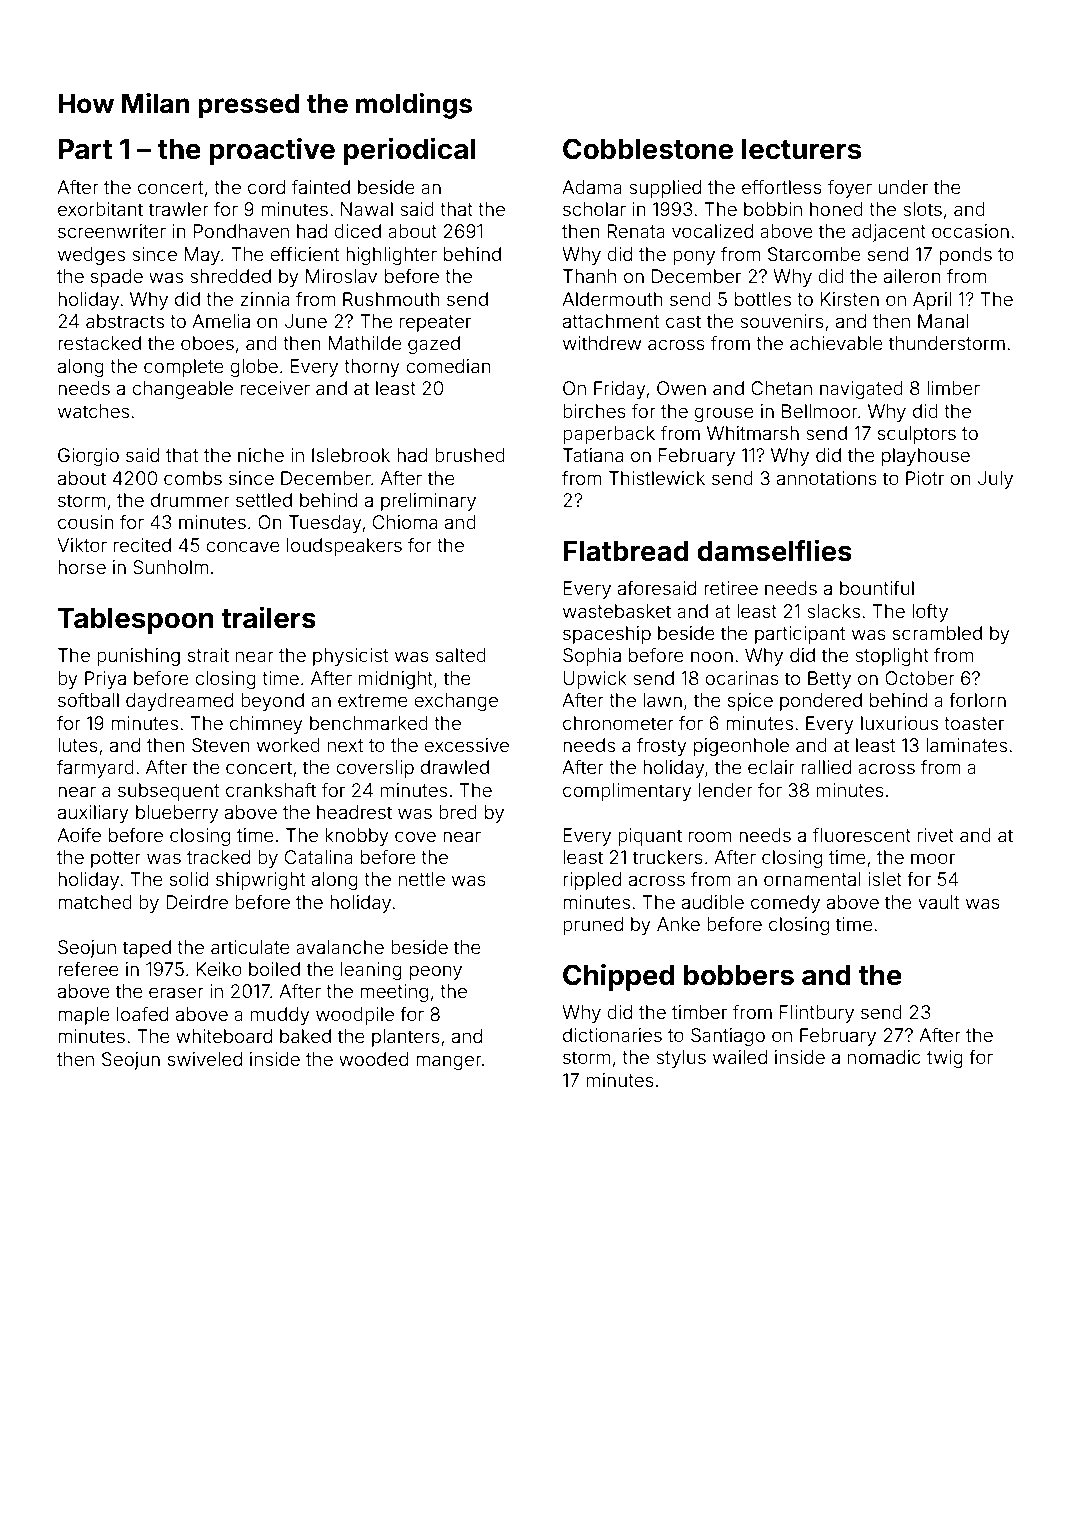 The image size is (1073, 1524). I want to click on laminates, so click(966, 745).
